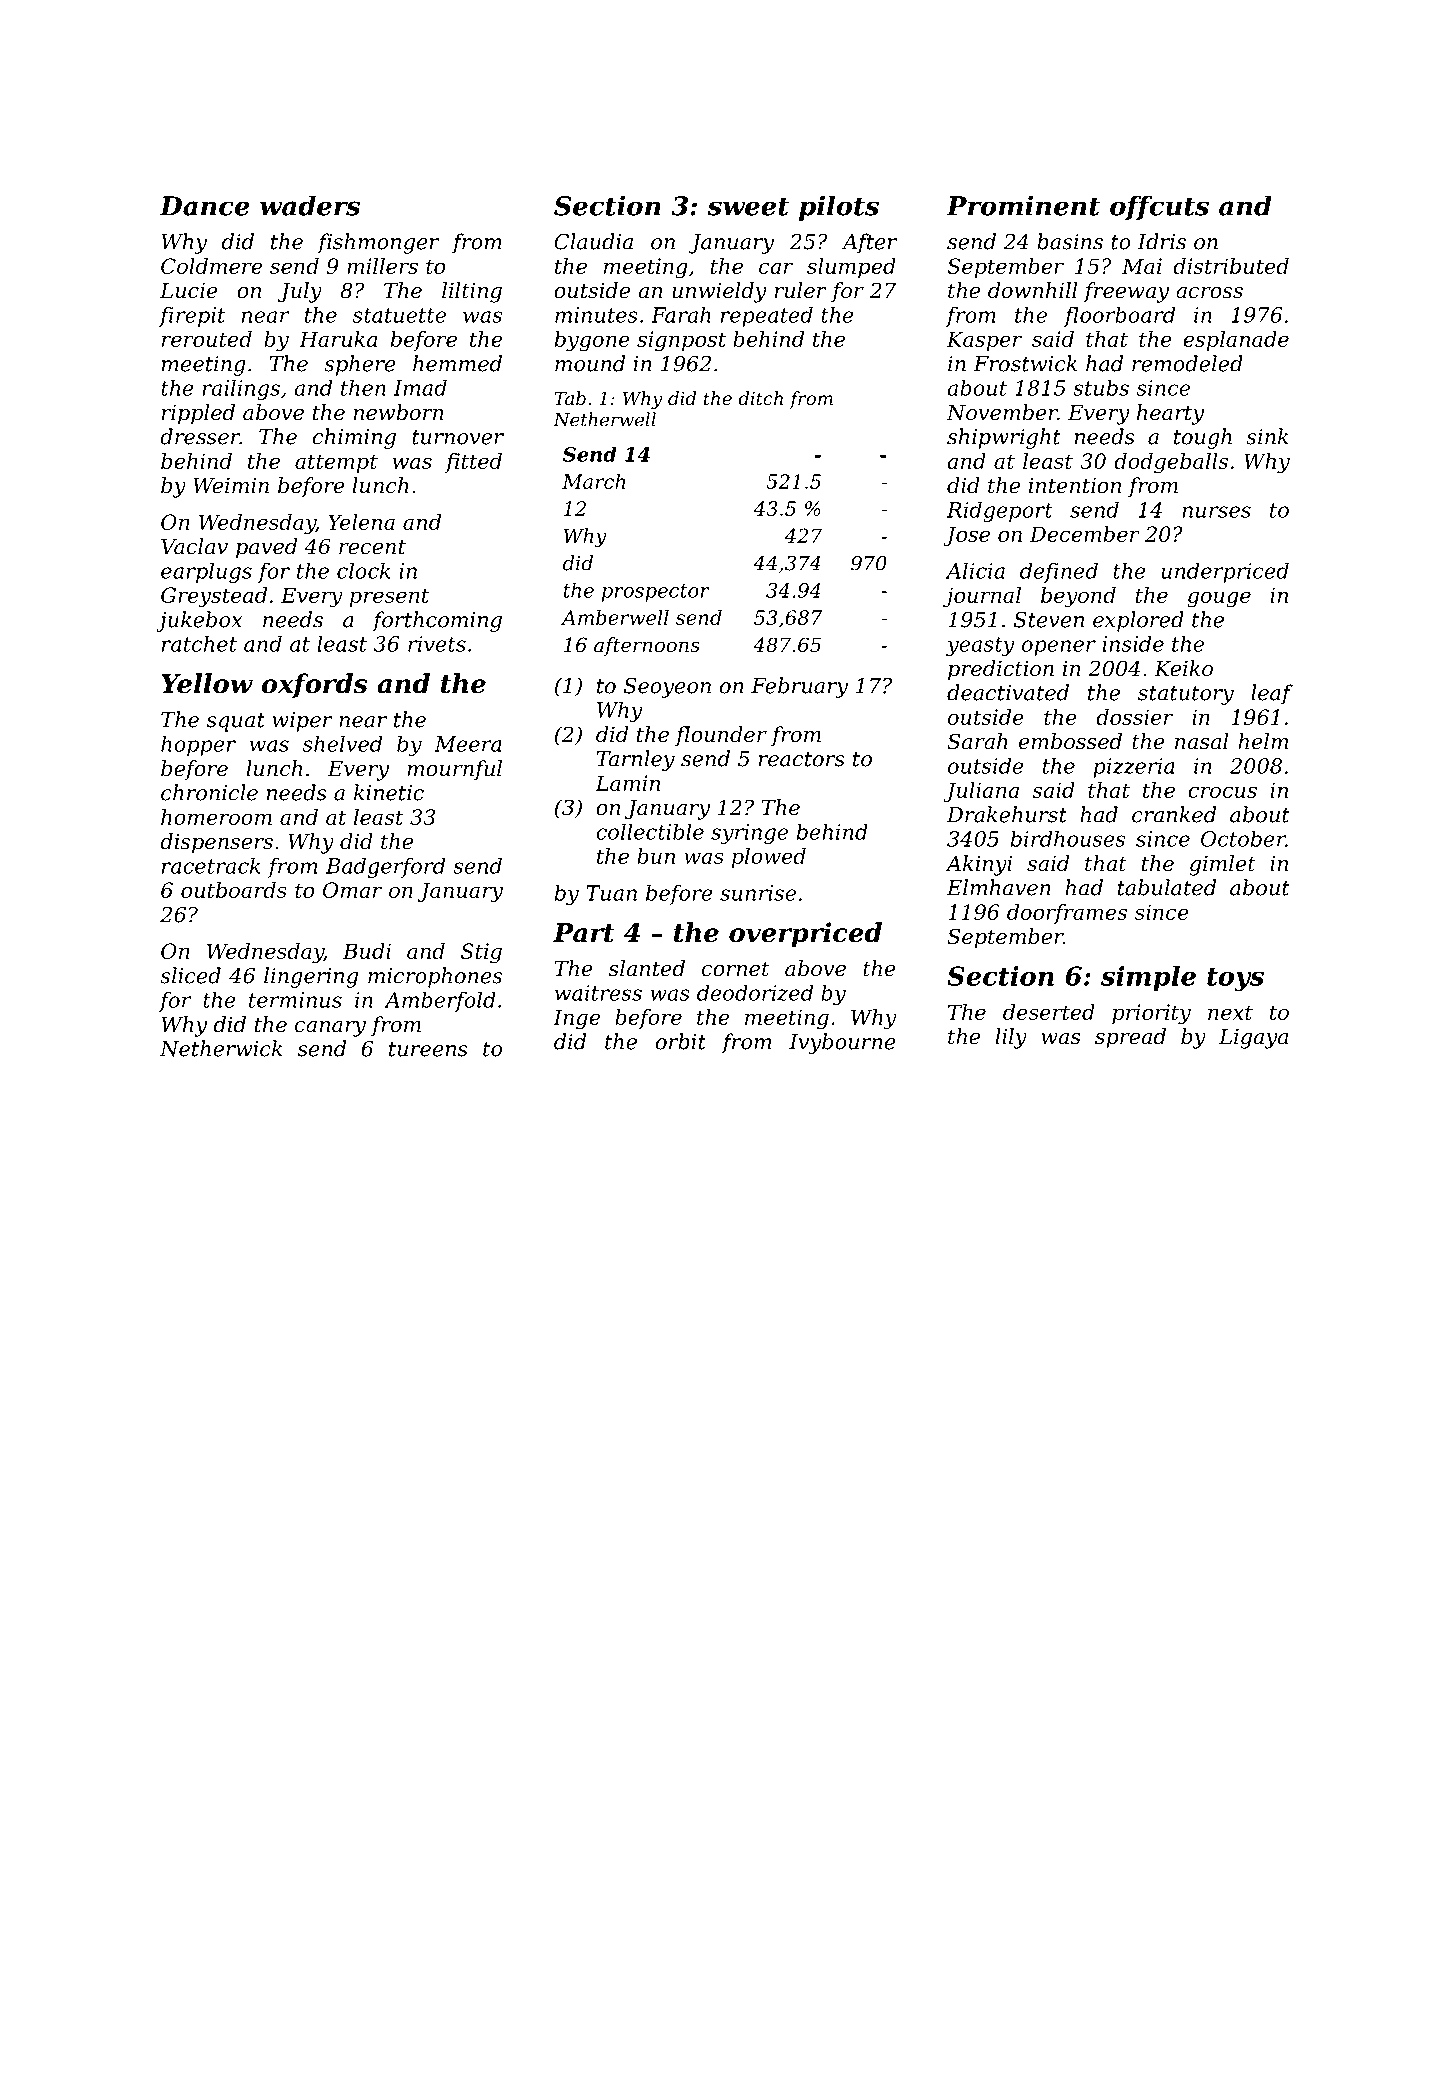 The image size is (1450, 2100). What do you see at coordinates (1134, 768) in the image?
I see `pizzeria` at bounding box center [1134, 768].
